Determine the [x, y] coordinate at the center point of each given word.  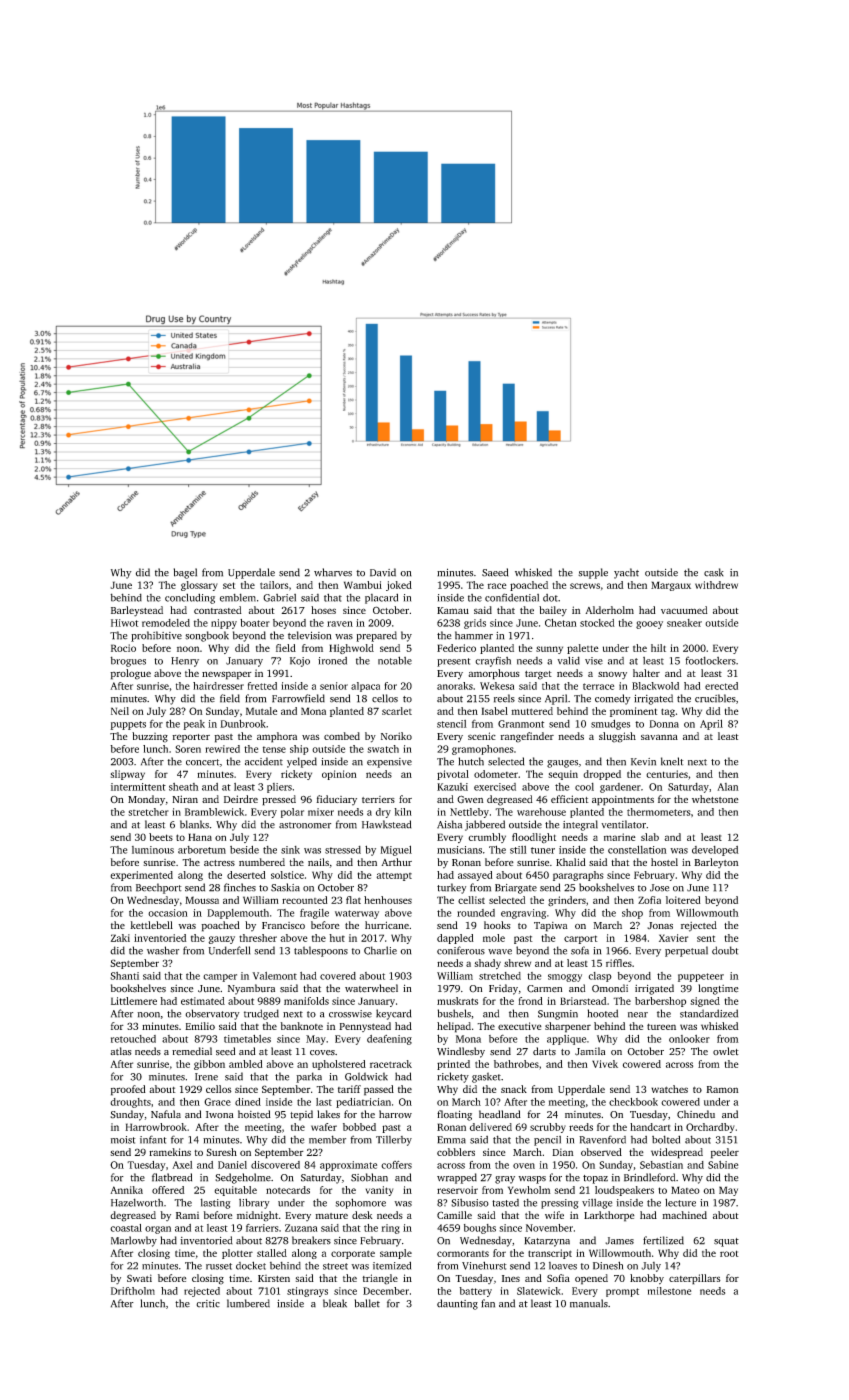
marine [620, 837]
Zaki [120, 938]
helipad [454, 1027]
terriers [378, 799]
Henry [185, 662]
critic [208, 1304]
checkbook [633, 1102]
